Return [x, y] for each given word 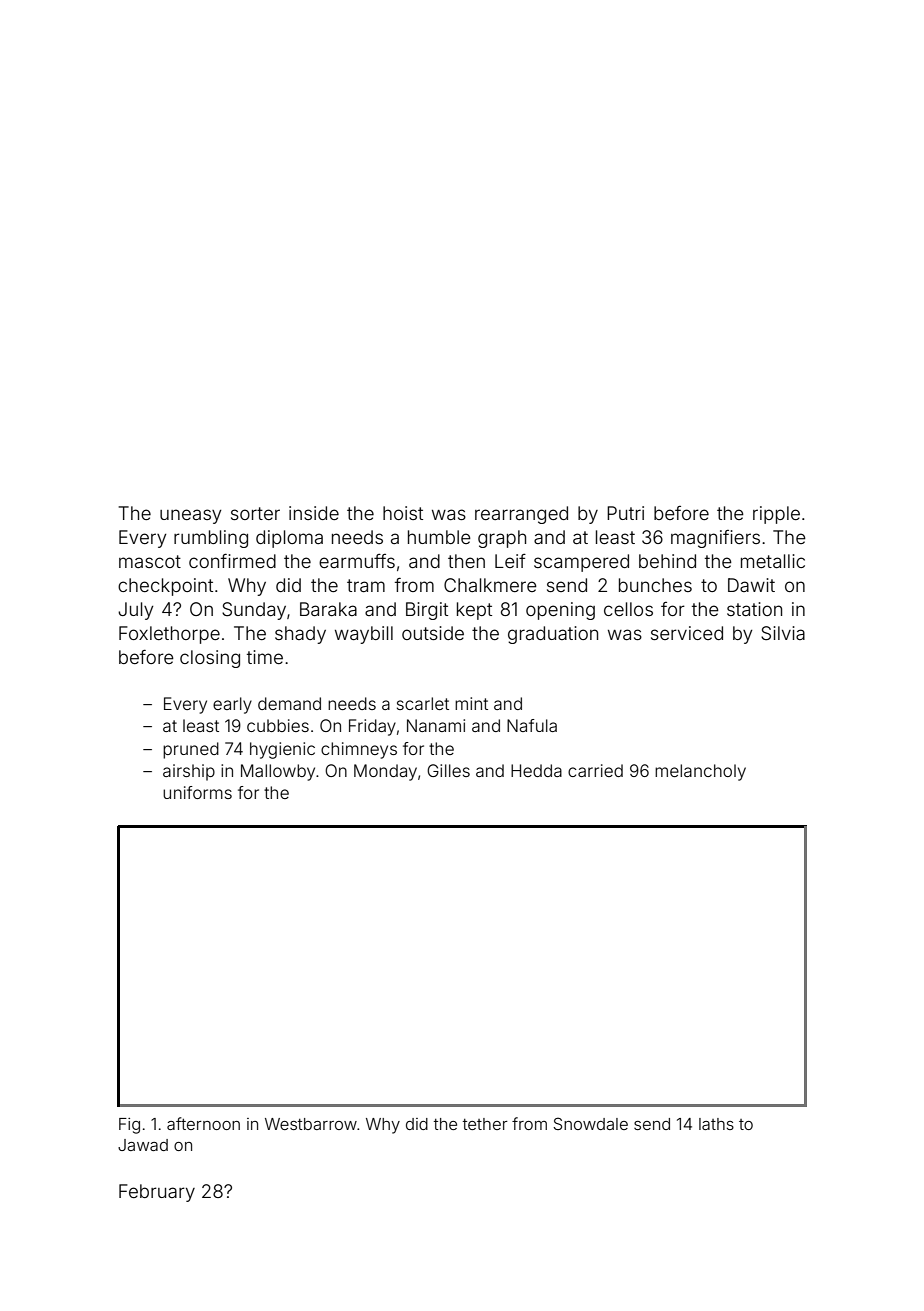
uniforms [197, 792]
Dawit [751, 585]
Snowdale [590, 1123]
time [265, 657]
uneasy [190, 516]
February [157, 1193]
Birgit [427, 611]
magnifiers [715, 539]
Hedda [536, 770]
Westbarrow [311, 1124]
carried [595, 770]
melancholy [700, 772]
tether [485, 1124]
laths [716, 1124]
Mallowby [278, 772]
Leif [510, 561]
